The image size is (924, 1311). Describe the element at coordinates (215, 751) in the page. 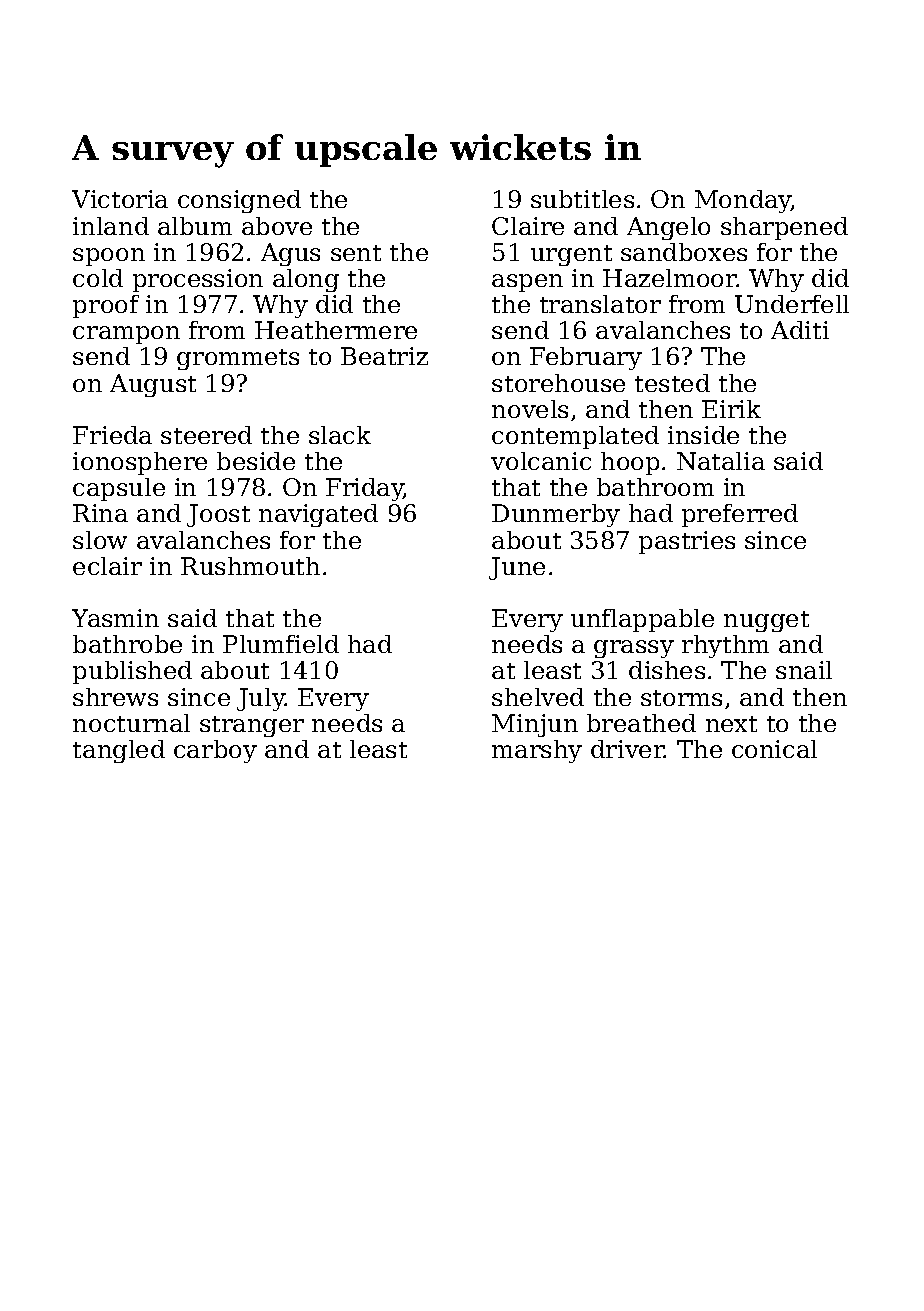

I see `carboy` at that location.
